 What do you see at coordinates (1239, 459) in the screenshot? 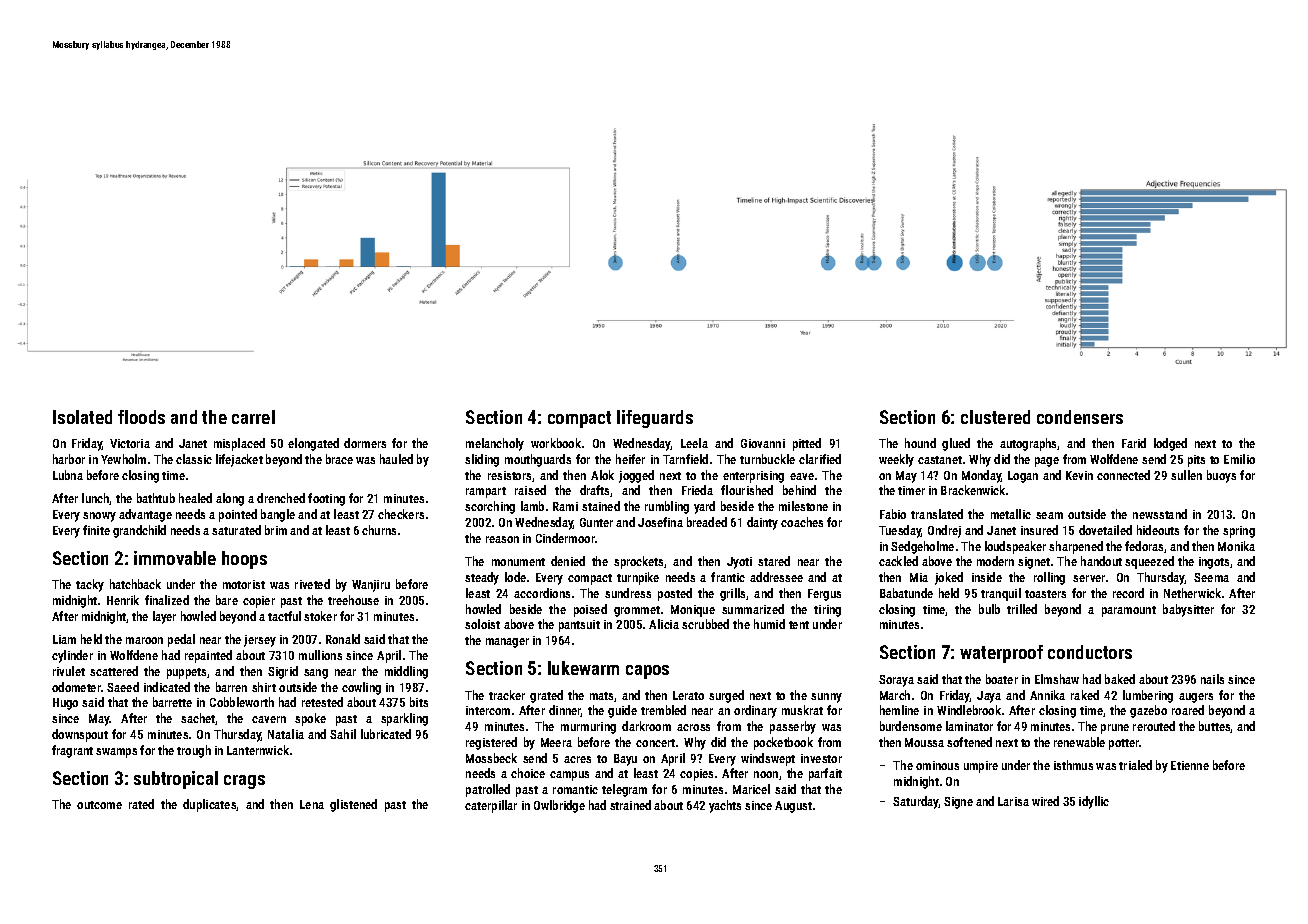
I see `Emilio` at bounding box center [1239, 459].
